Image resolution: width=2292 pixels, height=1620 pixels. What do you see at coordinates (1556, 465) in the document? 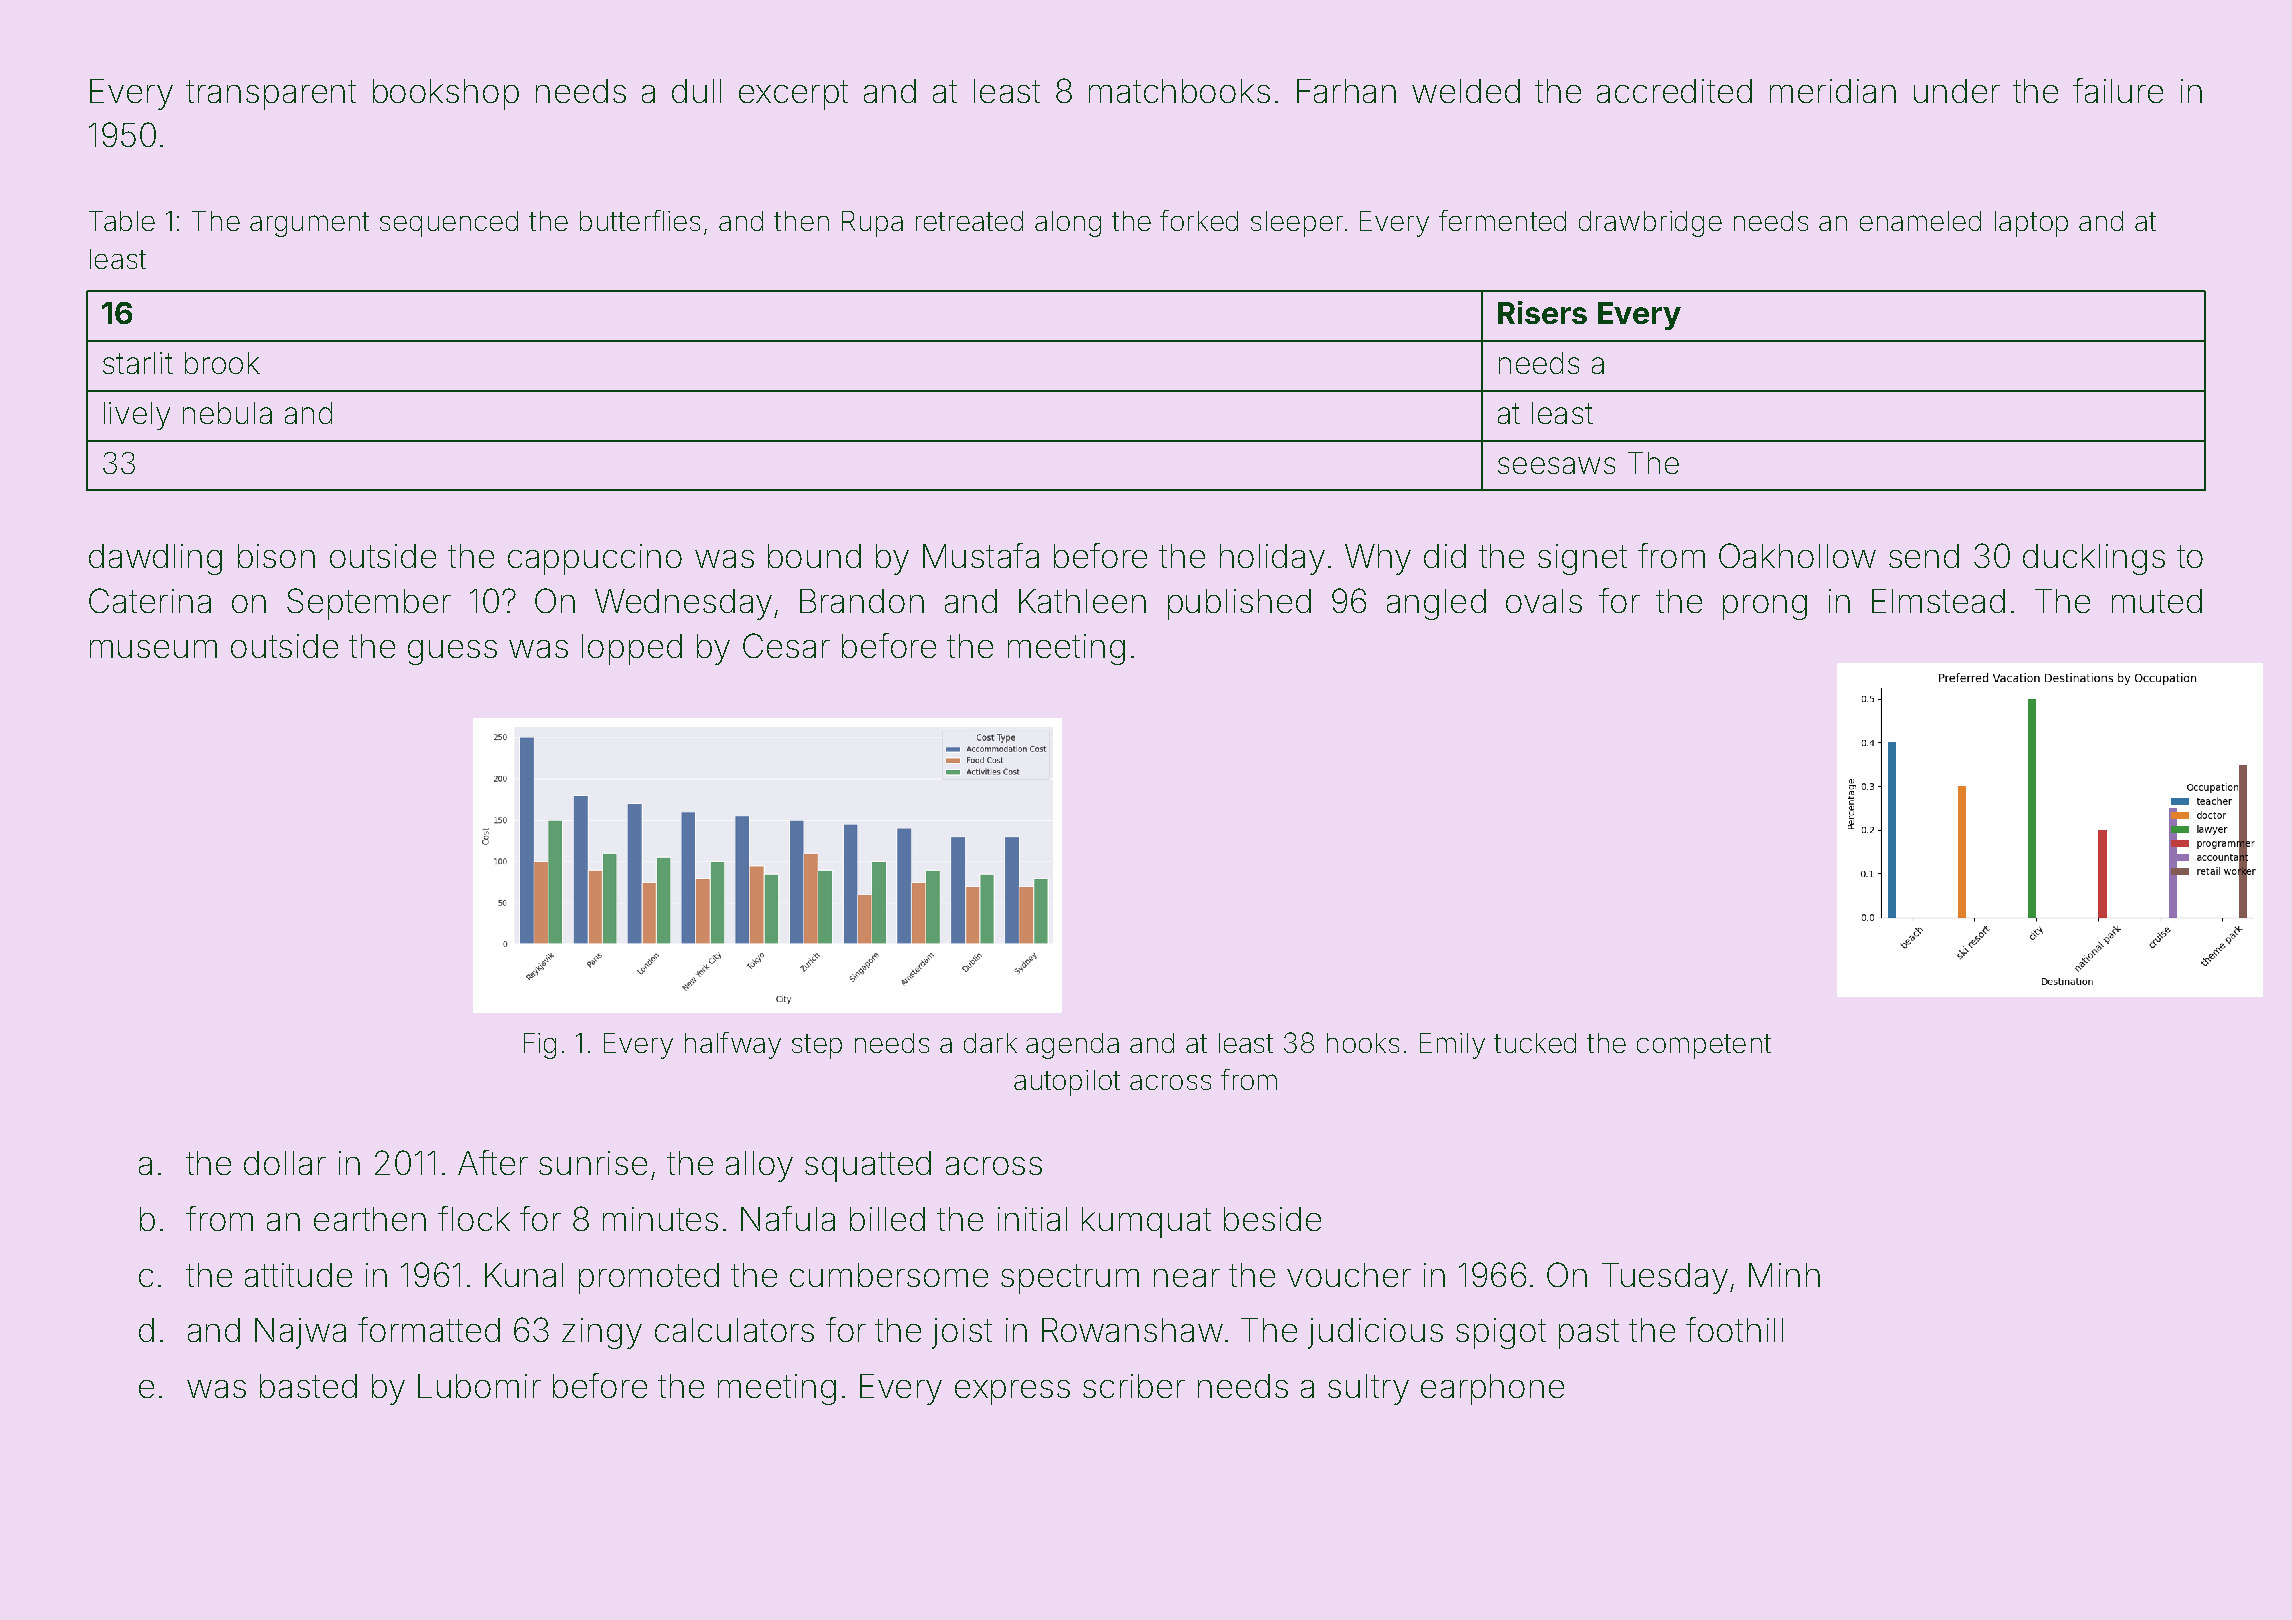
I see `seesaws` at bounding box center [1556, 465].
